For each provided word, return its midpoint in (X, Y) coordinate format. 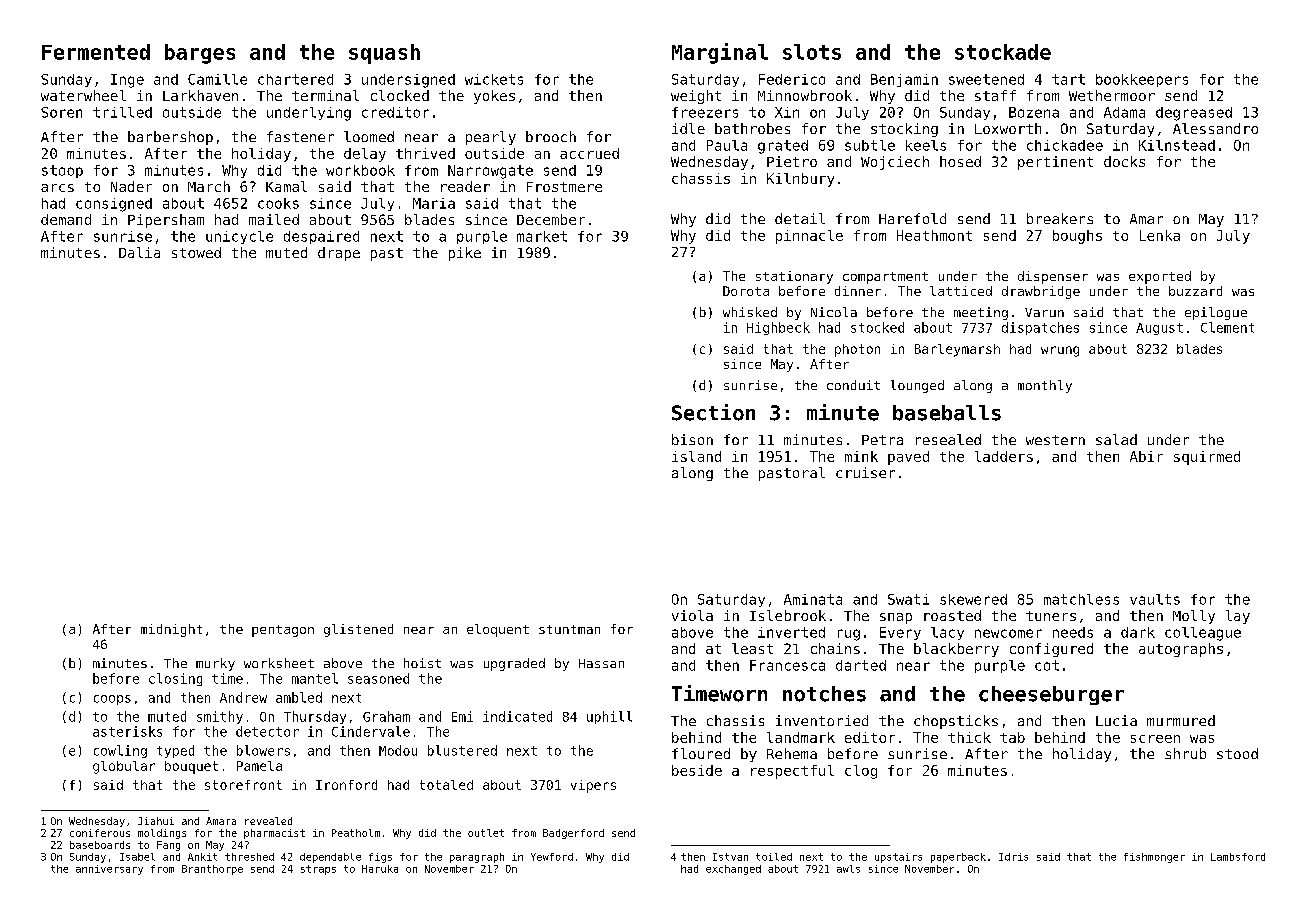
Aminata (813, 599)
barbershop (170, 138)
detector (267, 731)
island (696, 456)
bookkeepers (1142, 80)
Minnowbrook (805, 95)
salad (1116, 439)
